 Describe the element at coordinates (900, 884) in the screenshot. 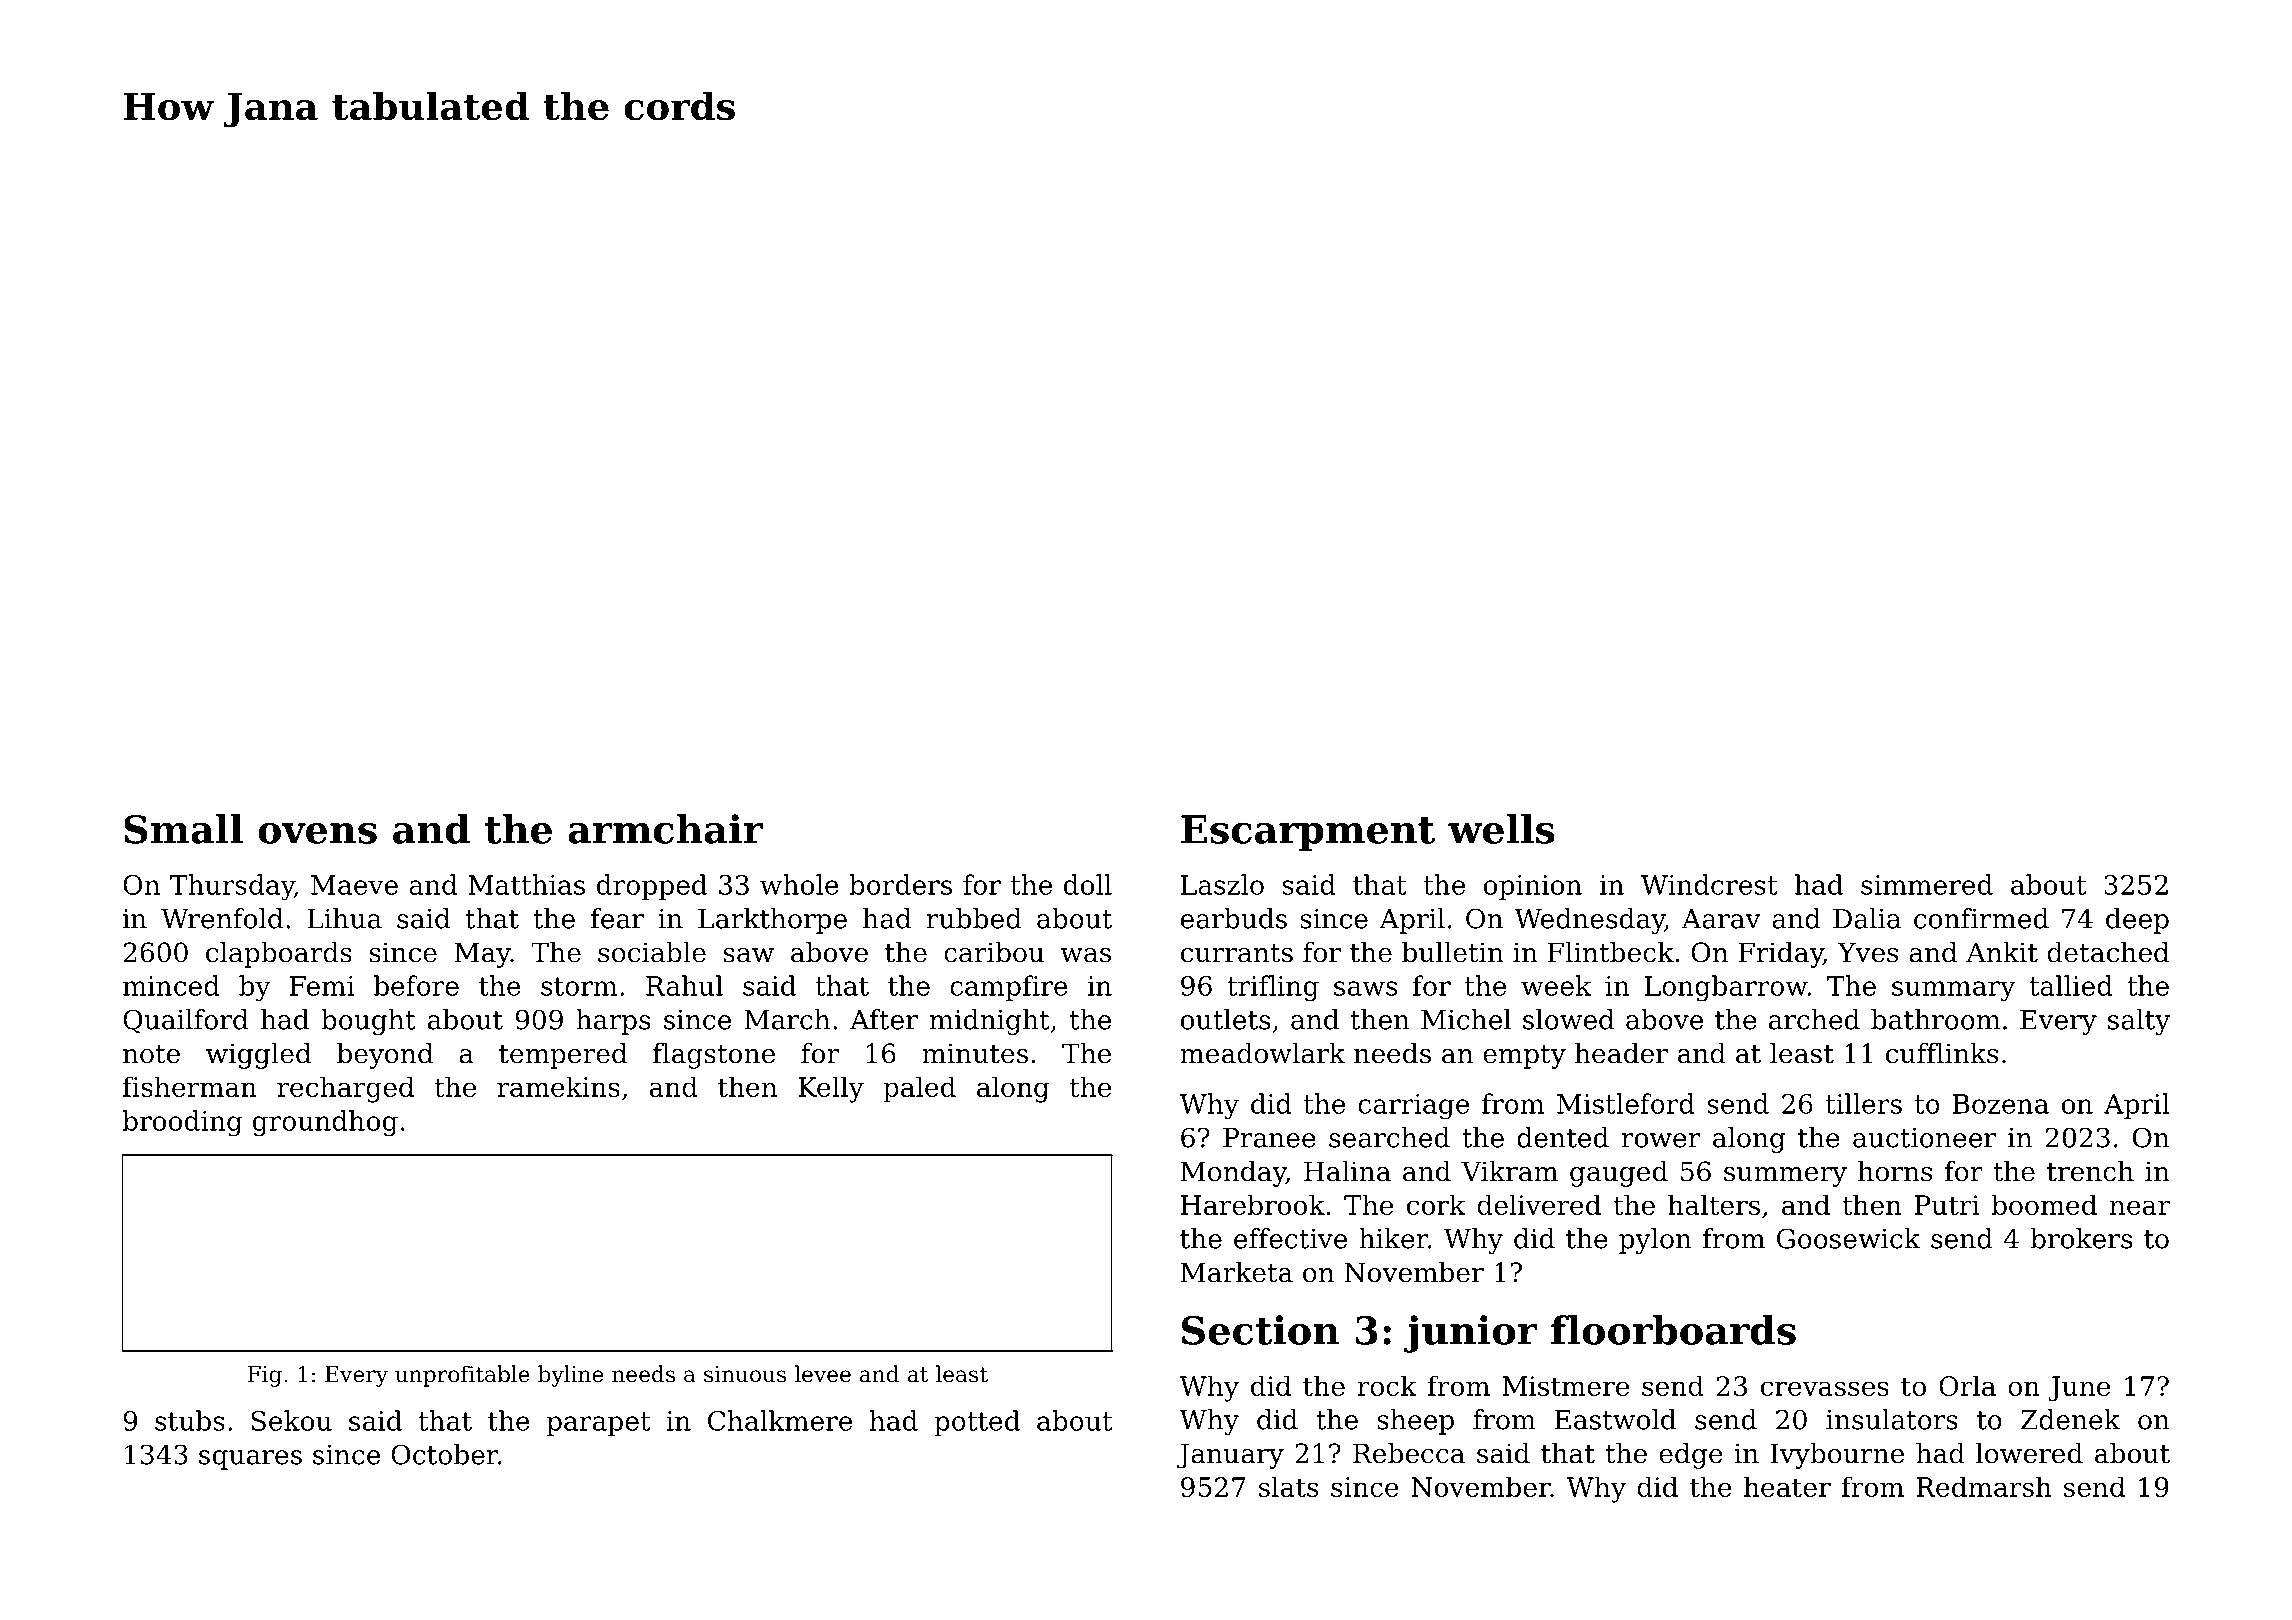

I see `borders` at that location.
